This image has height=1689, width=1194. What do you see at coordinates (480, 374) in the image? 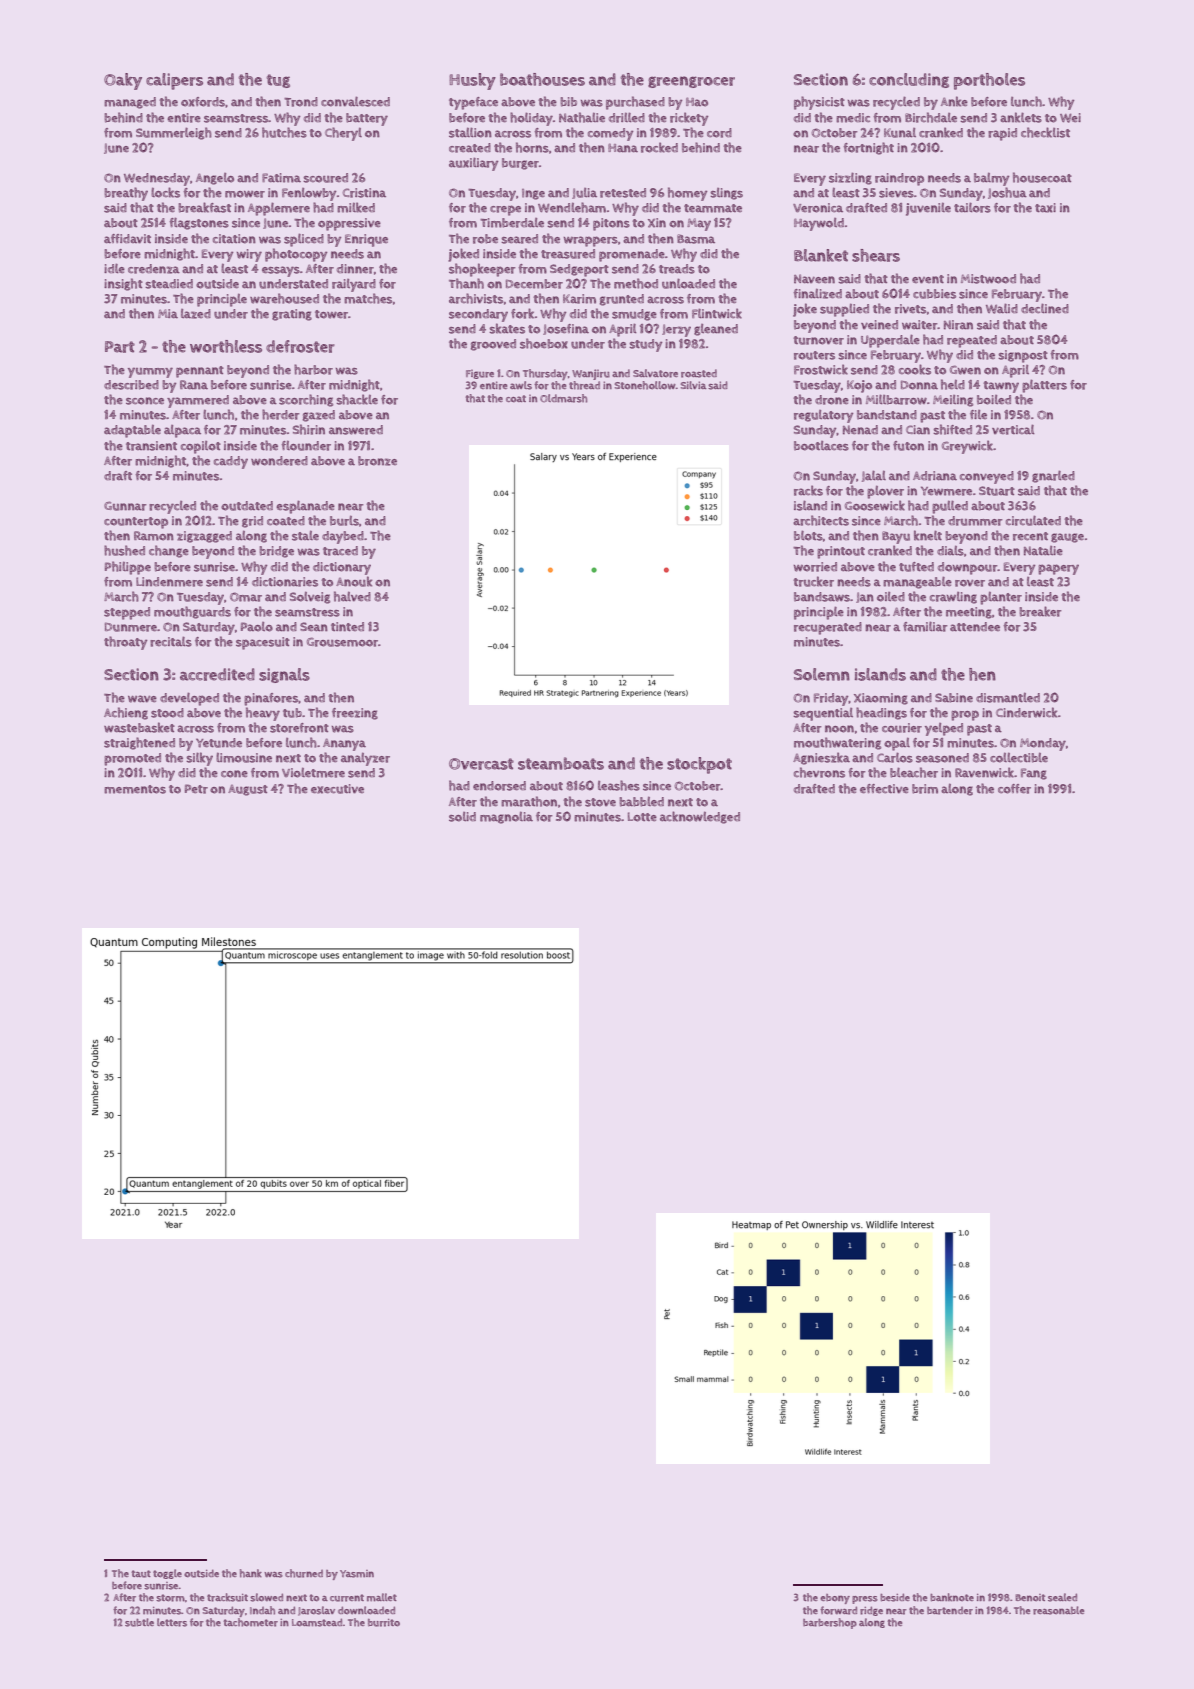
I see `Figure` at bounding box center [480, 374].
